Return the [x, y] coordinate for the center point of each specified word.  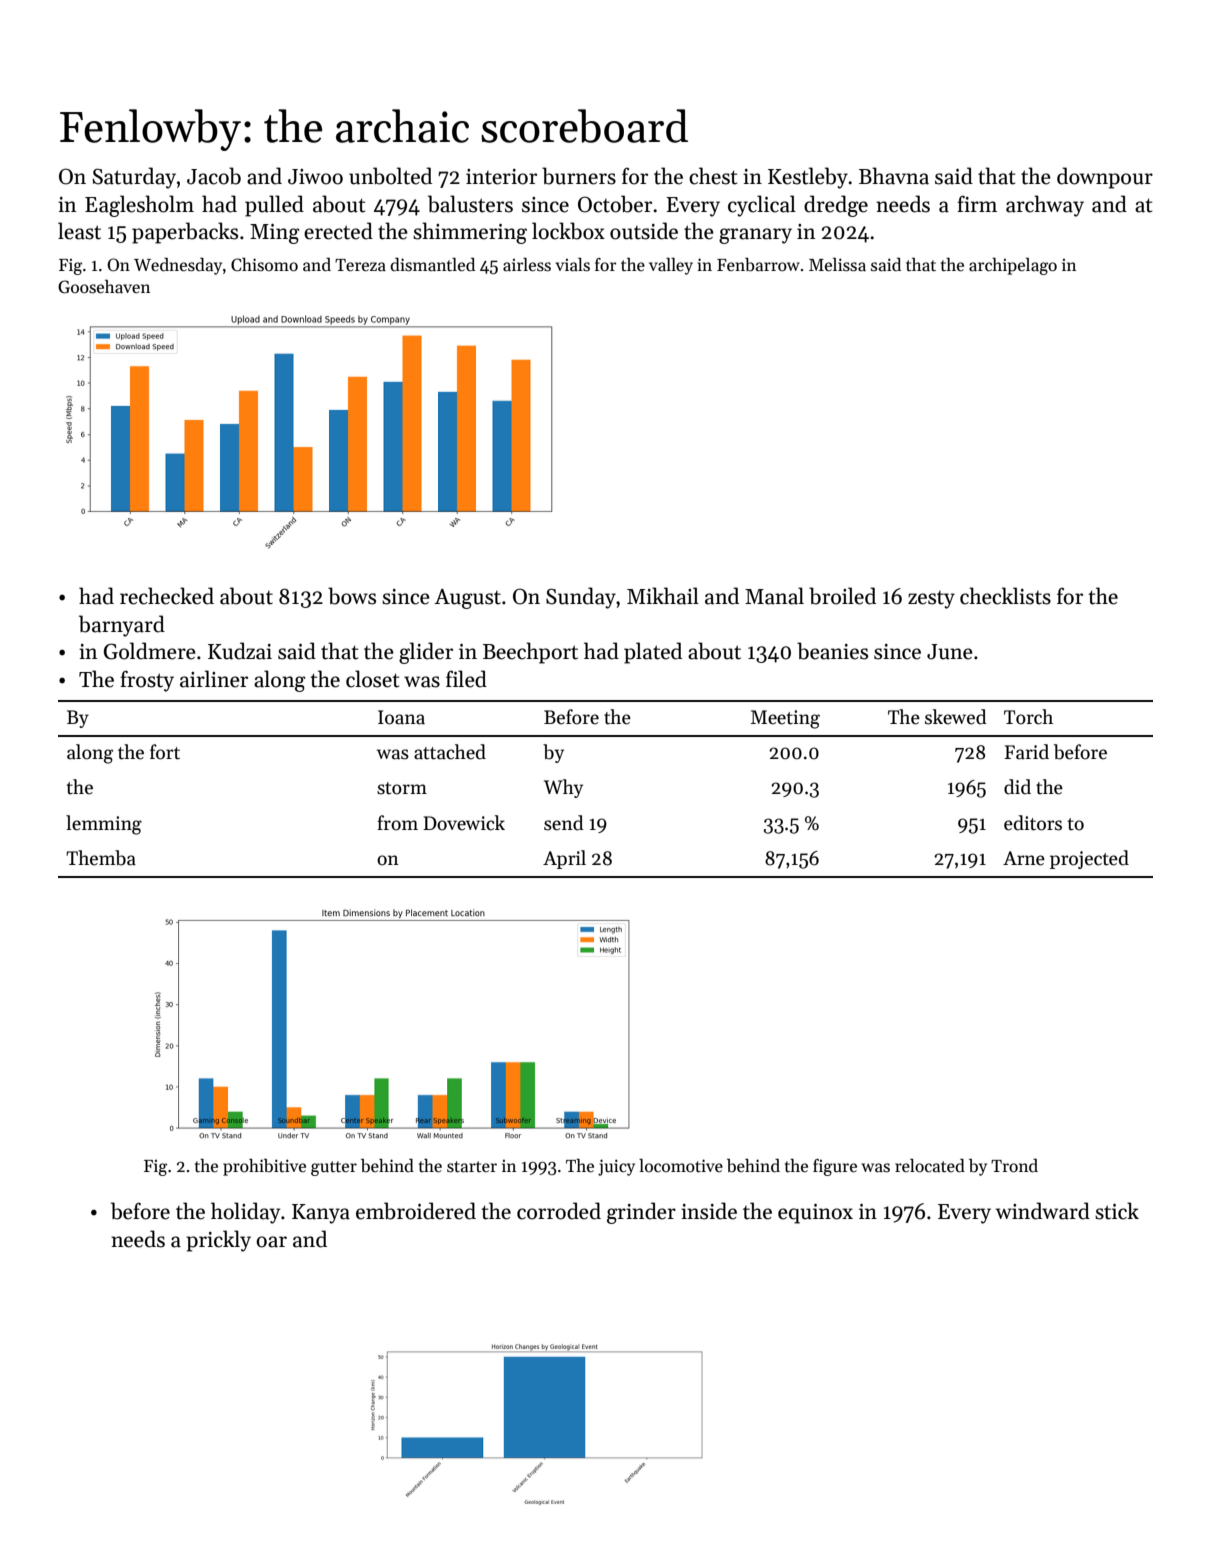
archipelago [1013, 266]
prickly [218, 1241]
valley [671, 266]
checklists [1005, 596]
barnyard [122, 626]
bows [352, 596]
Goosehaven [104, 287]
